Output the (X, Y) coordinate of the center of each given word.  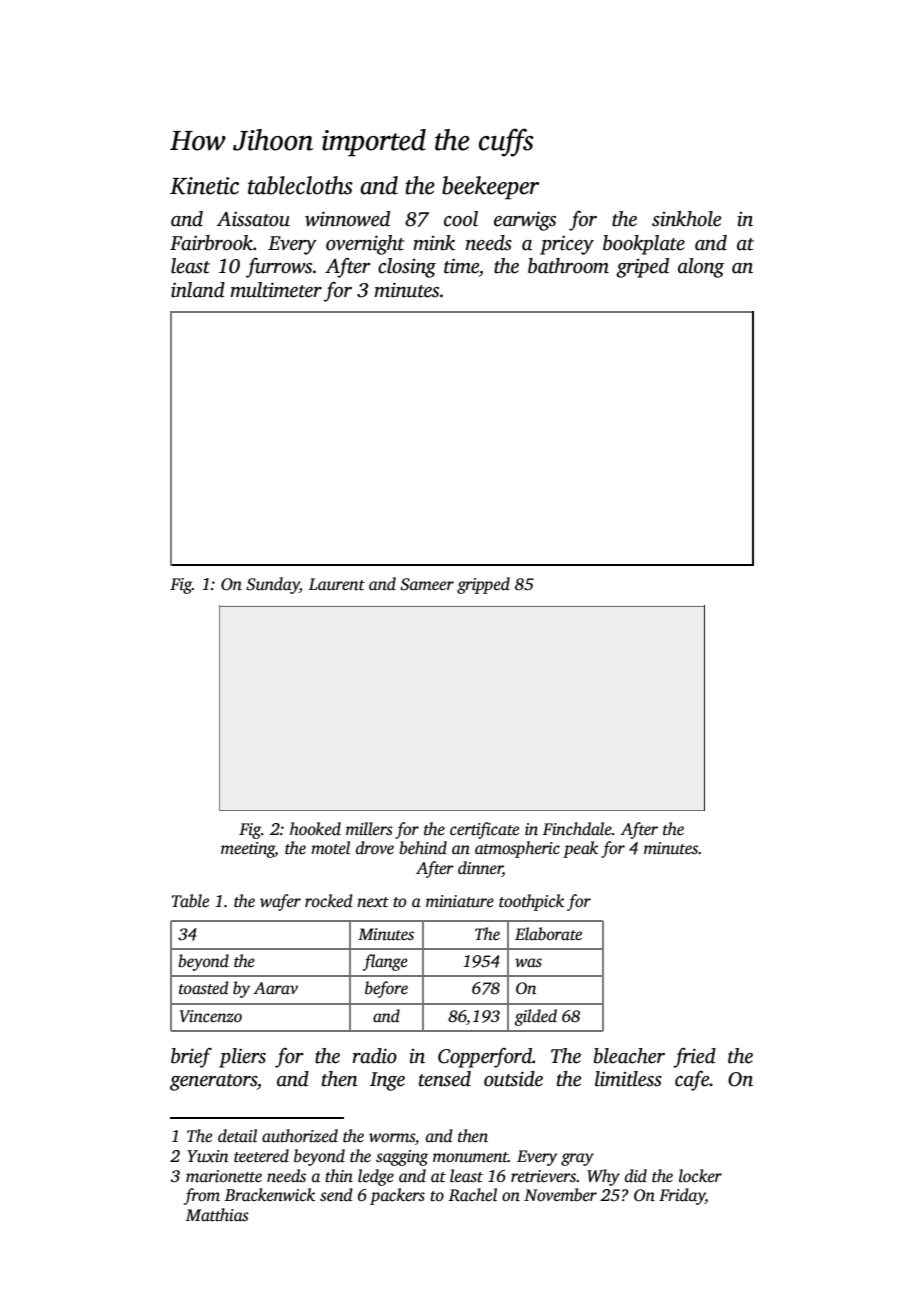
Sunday (273, 585)
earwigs (525, 221)
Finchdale (577, 828)
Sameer (427, 584)
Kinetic (204, 186)
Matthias (217, 1215)
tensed (445, 1079)
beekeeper (490, 188)
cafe (692, 1081)
